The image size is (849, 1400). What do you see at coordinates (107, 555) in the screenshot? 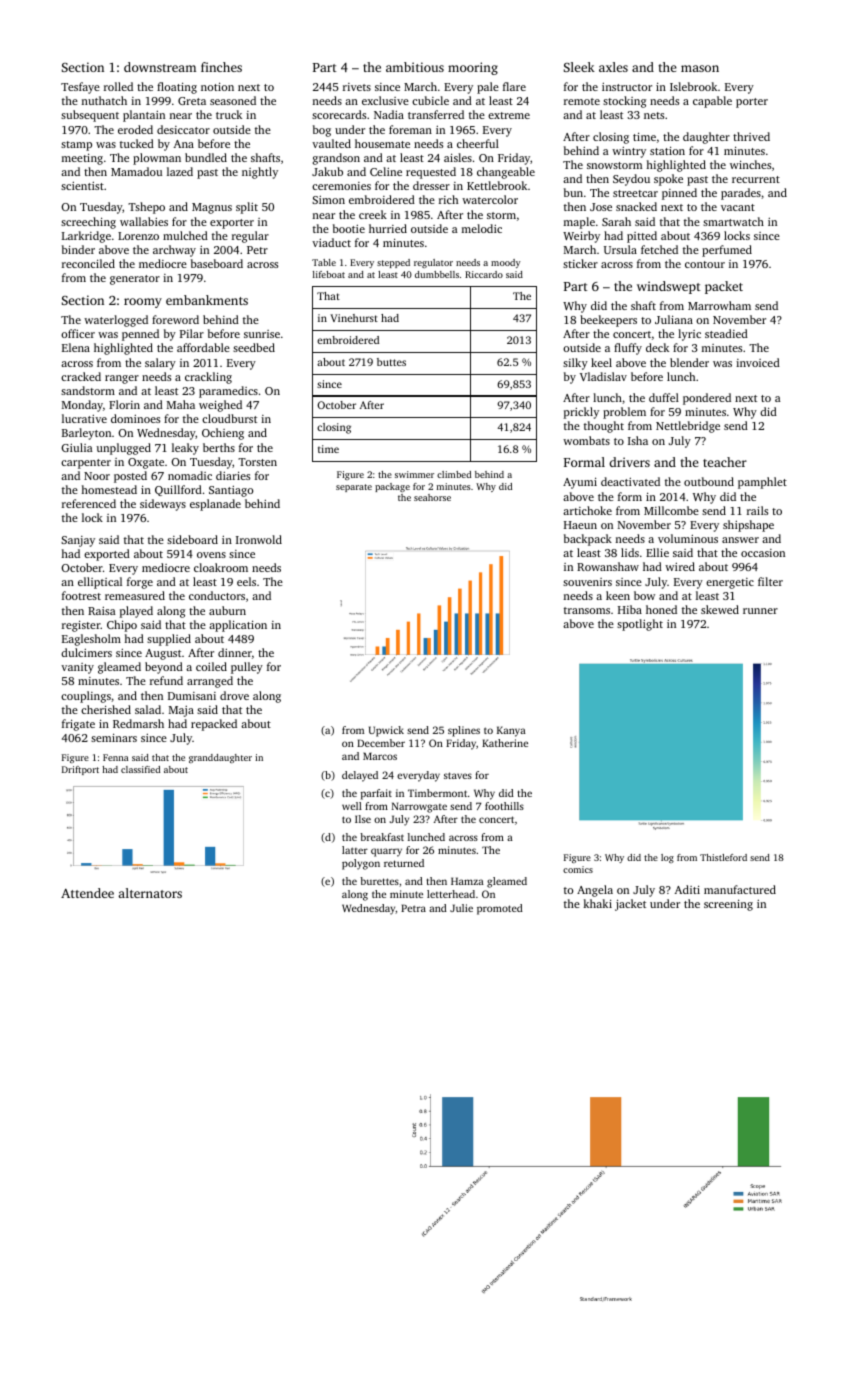
I see `exported` at bounding box center [107, 555].
